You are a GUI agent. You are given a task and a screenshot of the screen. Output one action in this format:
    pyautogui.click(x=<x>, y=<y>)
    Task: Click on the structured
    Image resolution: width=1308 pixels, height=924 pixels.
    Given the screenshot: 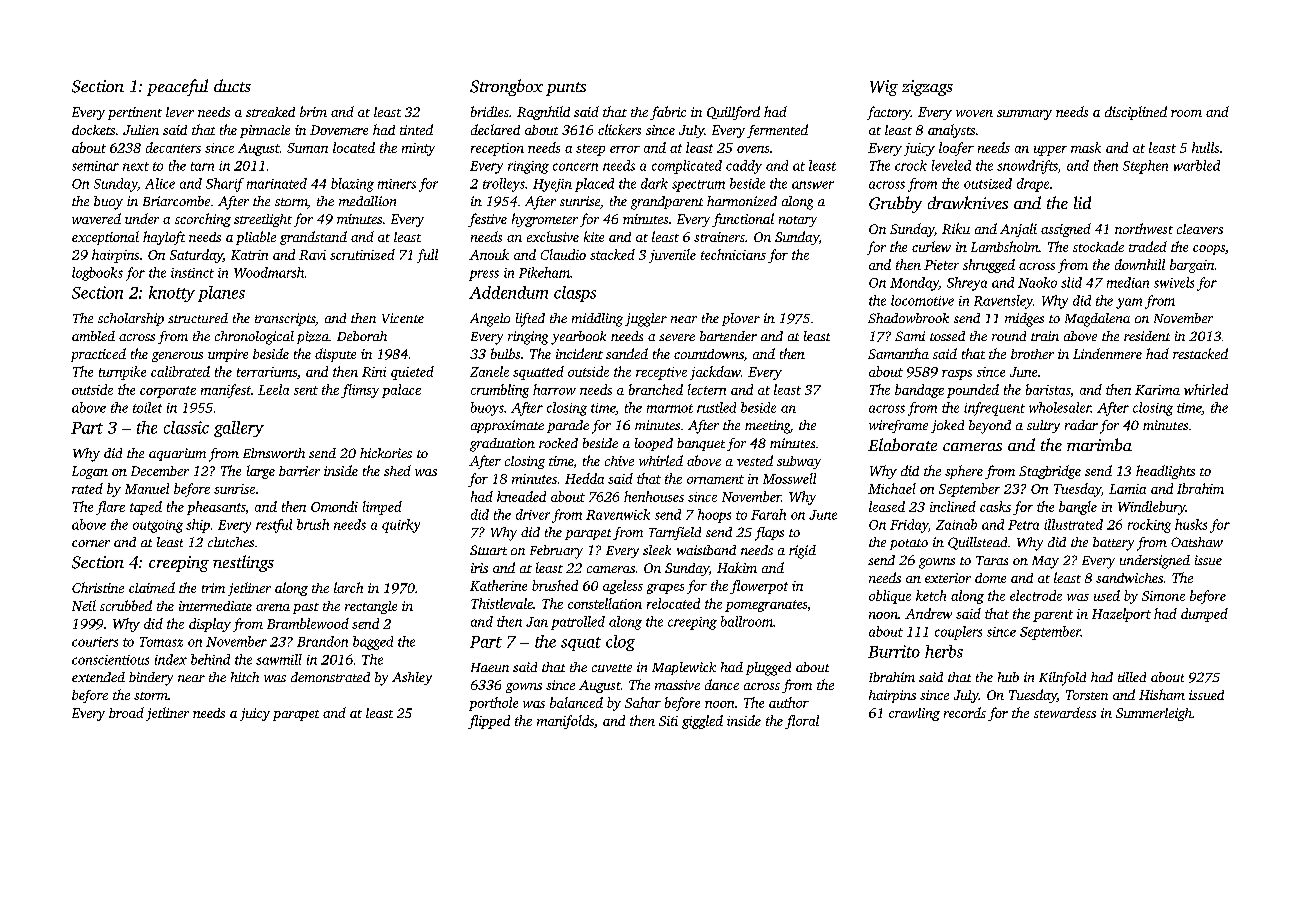 What is the action you would take?
    pyautogui.click(x=198, y=318)
